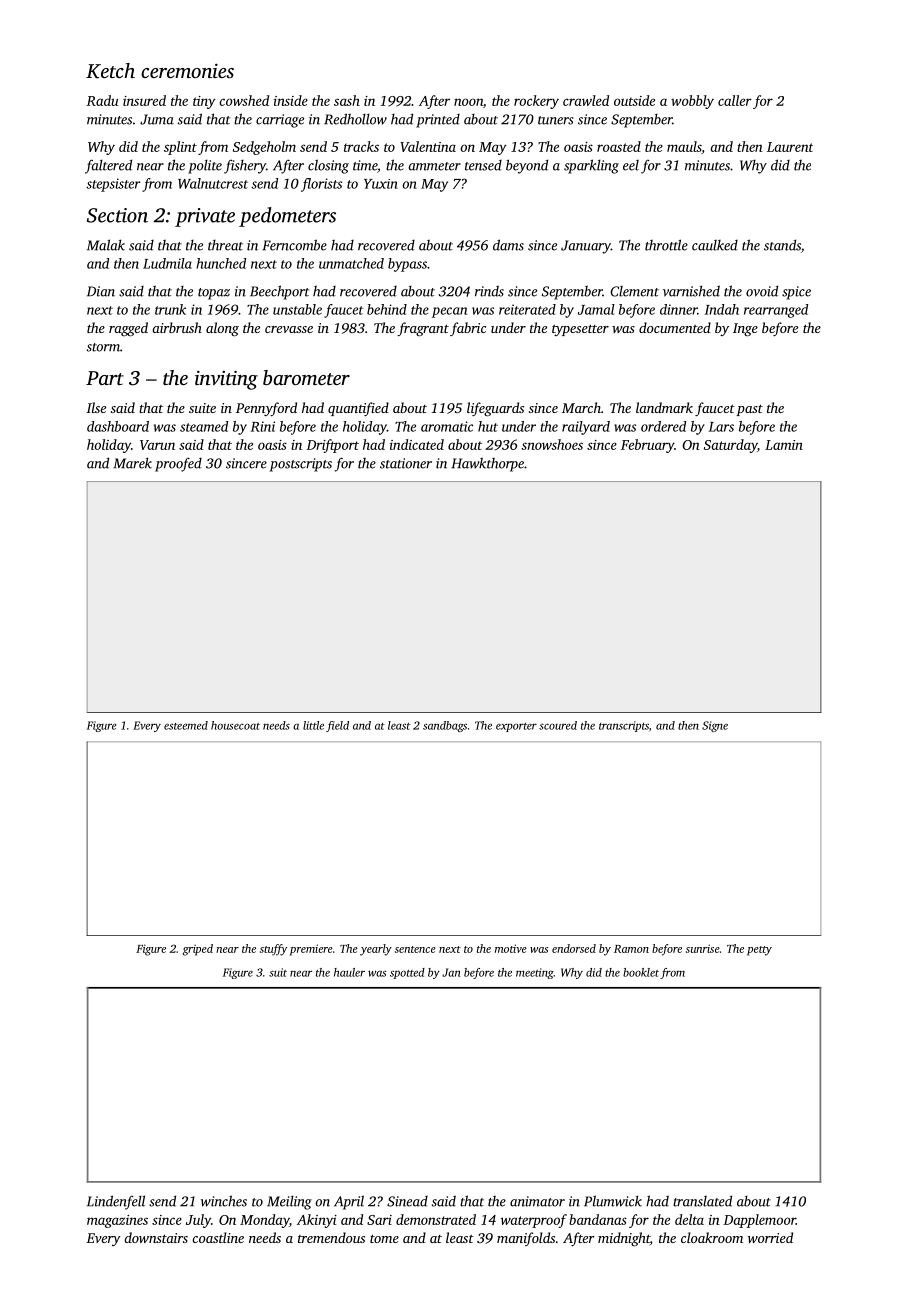 The height and width of the screenshot is (1316, 908). Describe the element at coordinates (586, 100) in the screenshot. I see `crawled` at that location.
